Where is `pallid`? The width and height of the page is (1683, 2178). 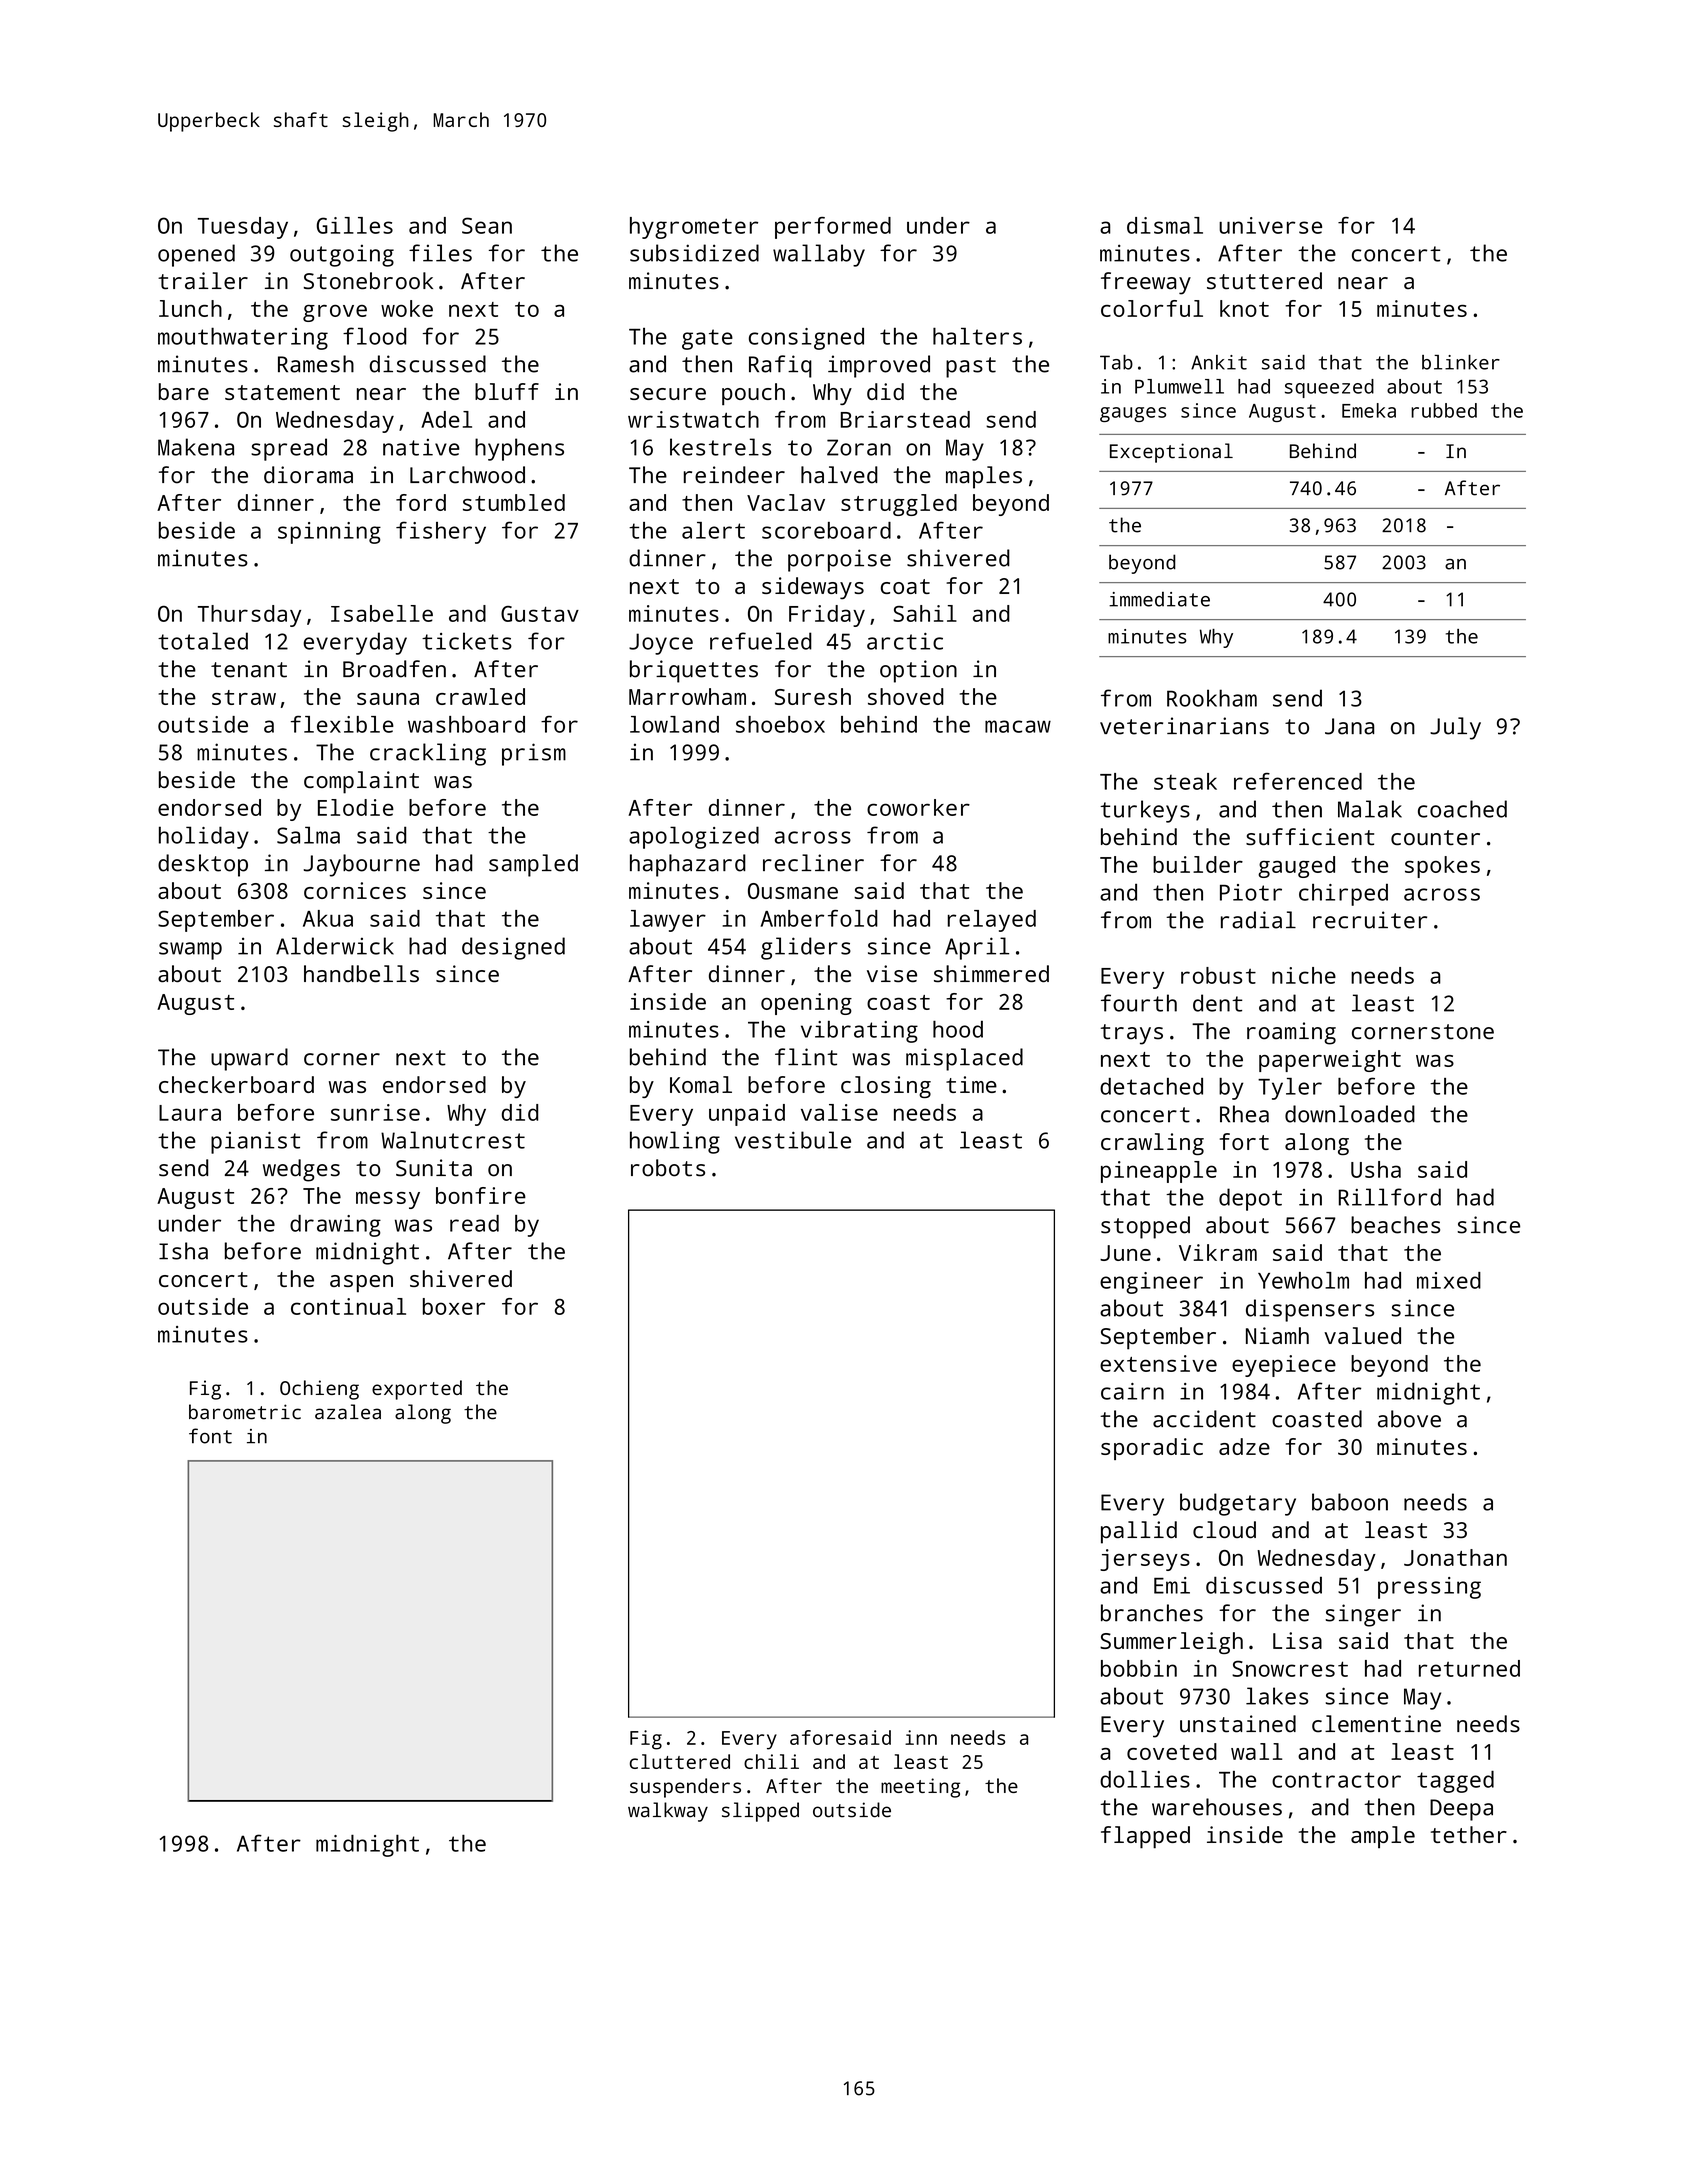 pallid is located at coordinates (1139, 1532).
